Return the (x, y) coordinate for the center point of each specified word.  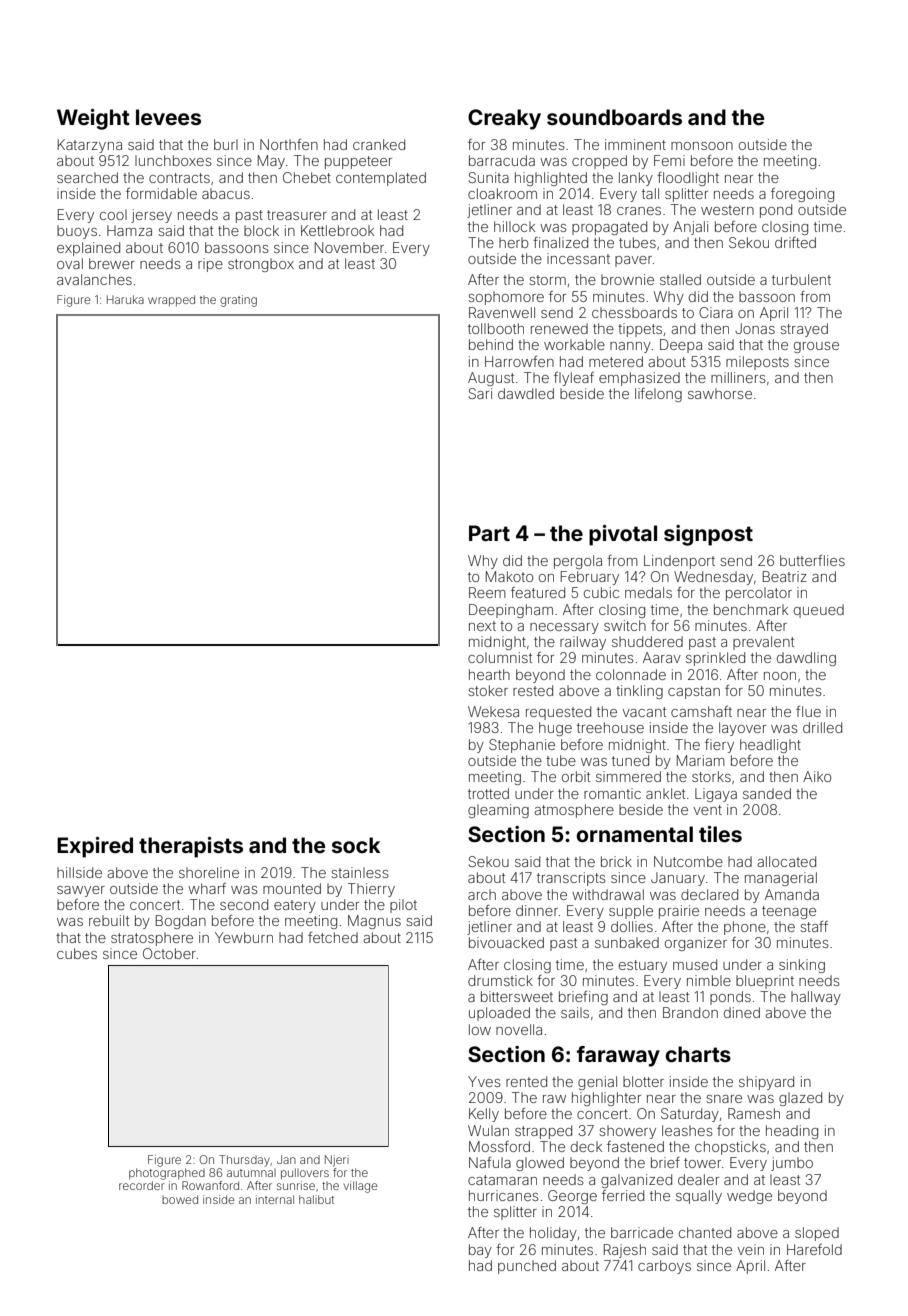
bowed (180, 1199)
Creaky (504, 119)
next (482, 626)
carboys (664, 1267)
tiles (720, 834)
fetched (333, 937)
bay (480, 1251)
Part (489, 533)
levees (168, 117)
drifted (795, 242)
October (169, 953)
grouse (816, 347)
